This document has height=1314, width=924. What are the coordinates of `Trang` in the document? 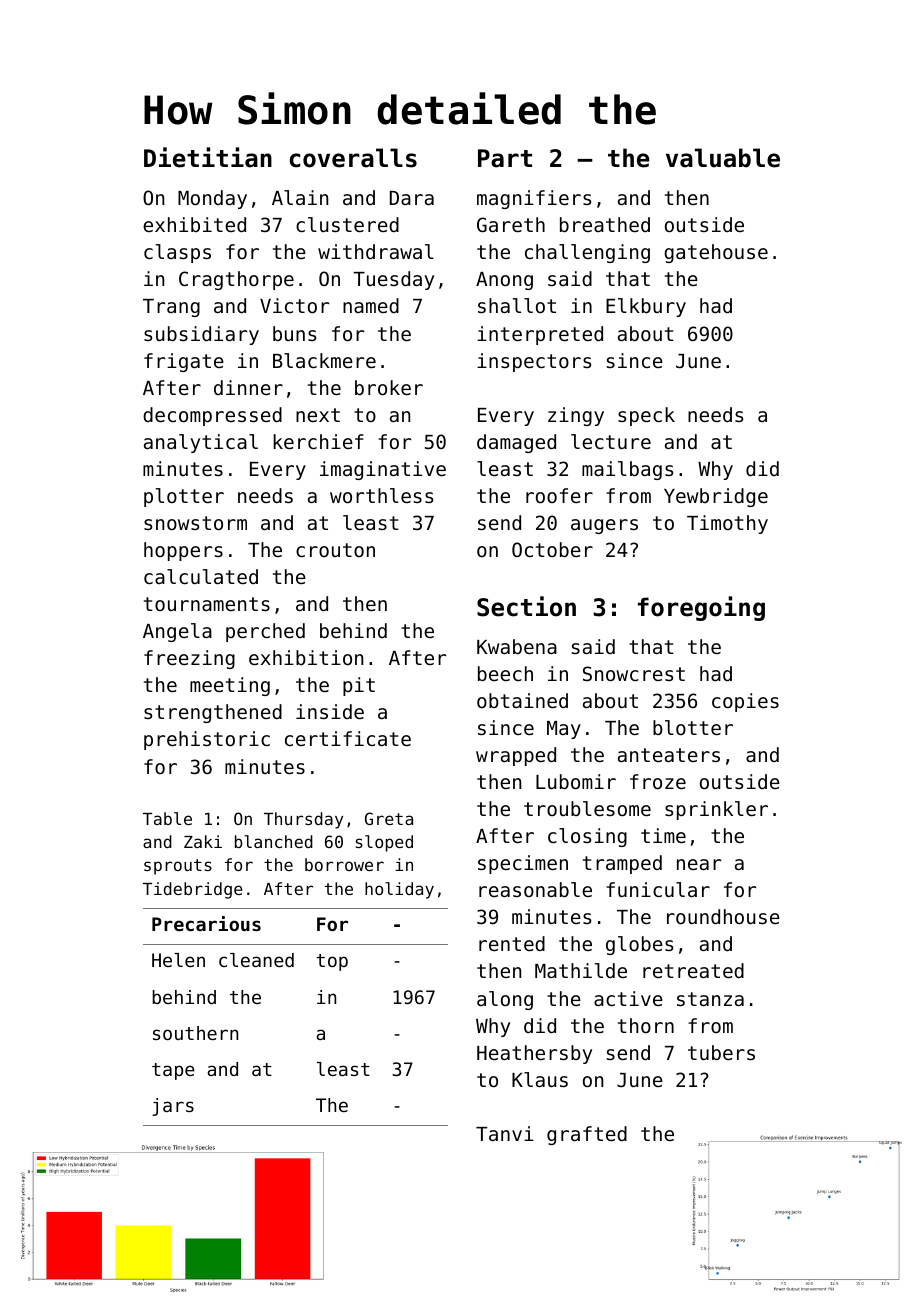 It's located at (171, 308).
